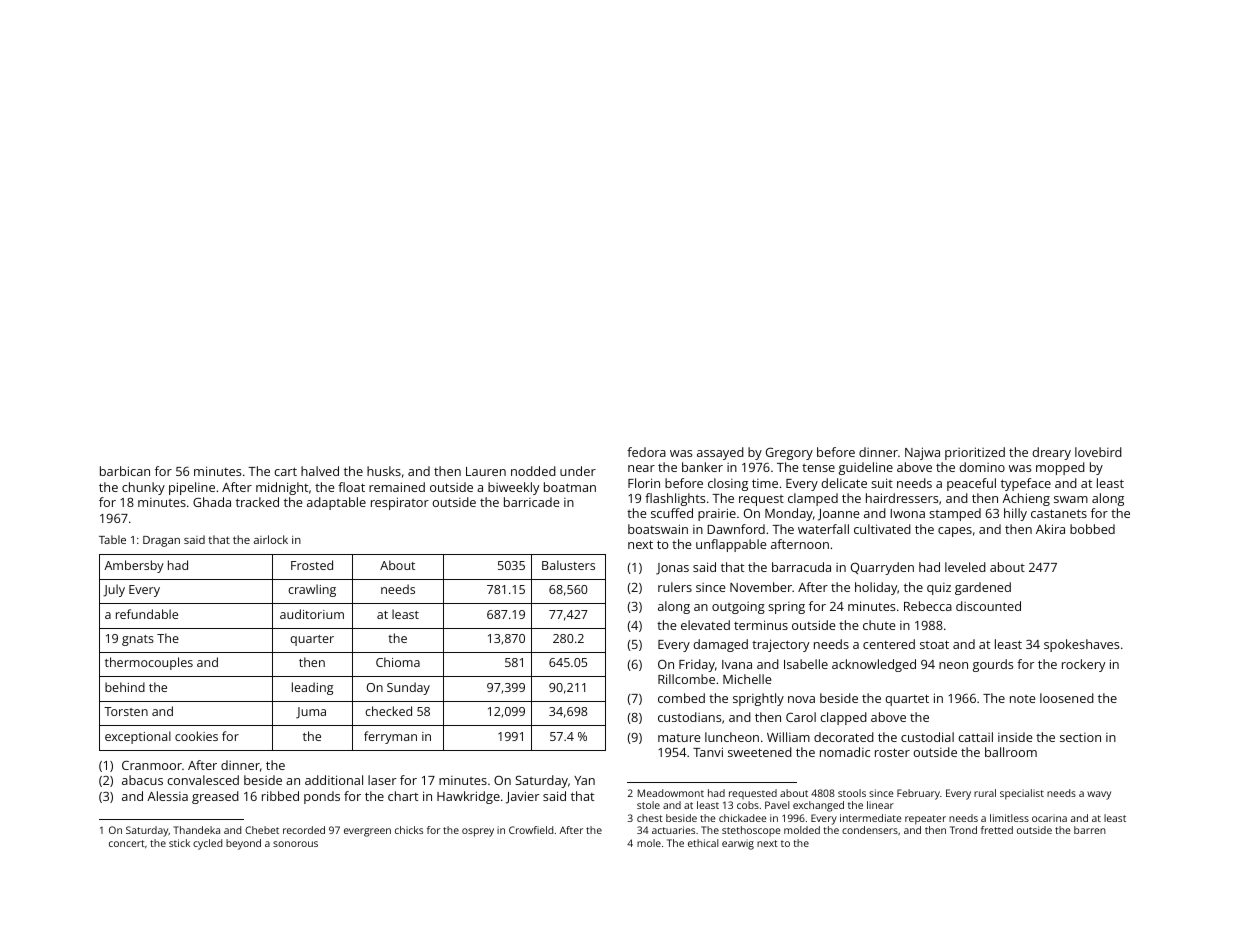 The height and width of the document is (952, 1233). I want to click on airlock, so click(271, 539).
